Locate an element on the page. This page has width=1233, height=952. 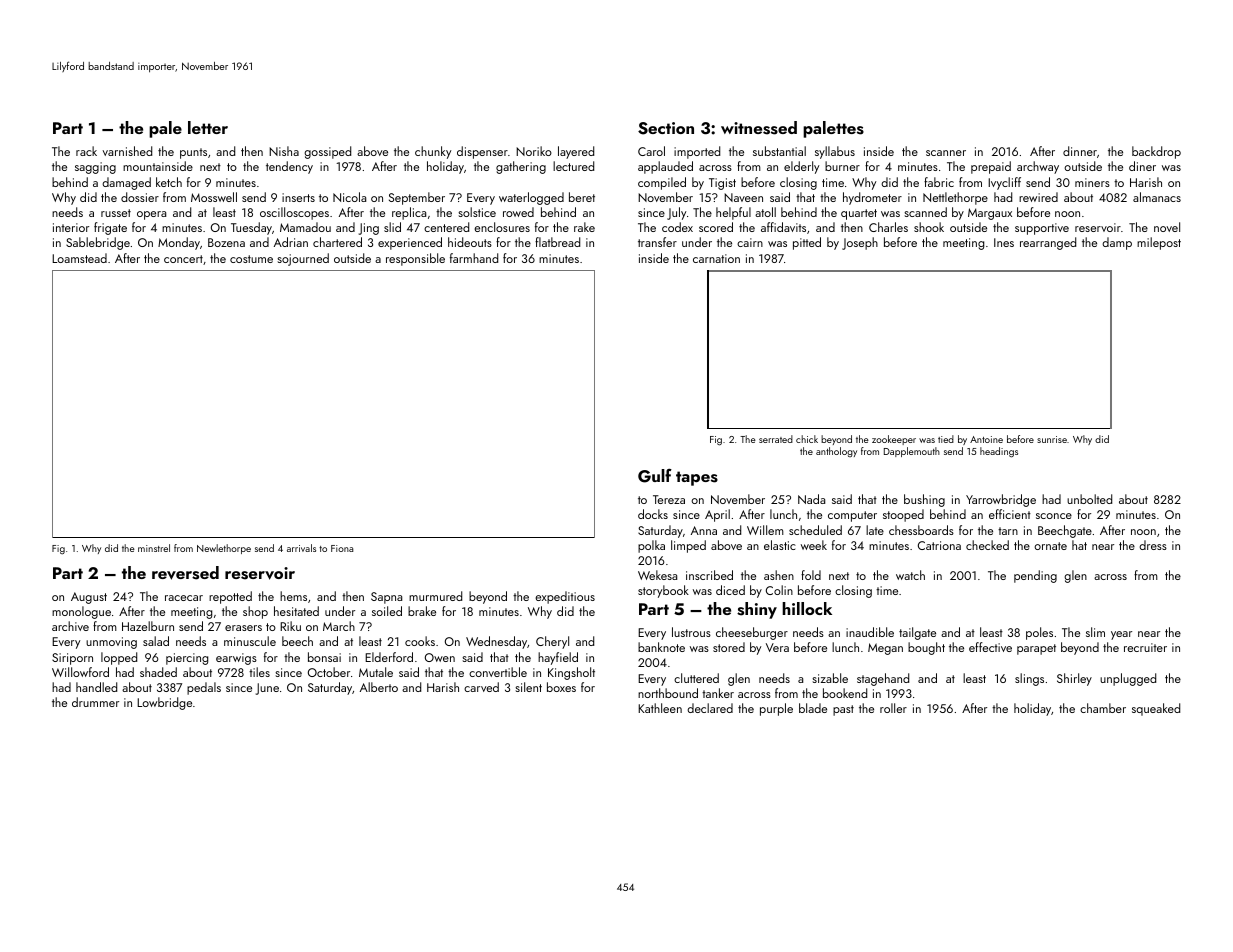
witnessed is located at coordinates (759, 128).
